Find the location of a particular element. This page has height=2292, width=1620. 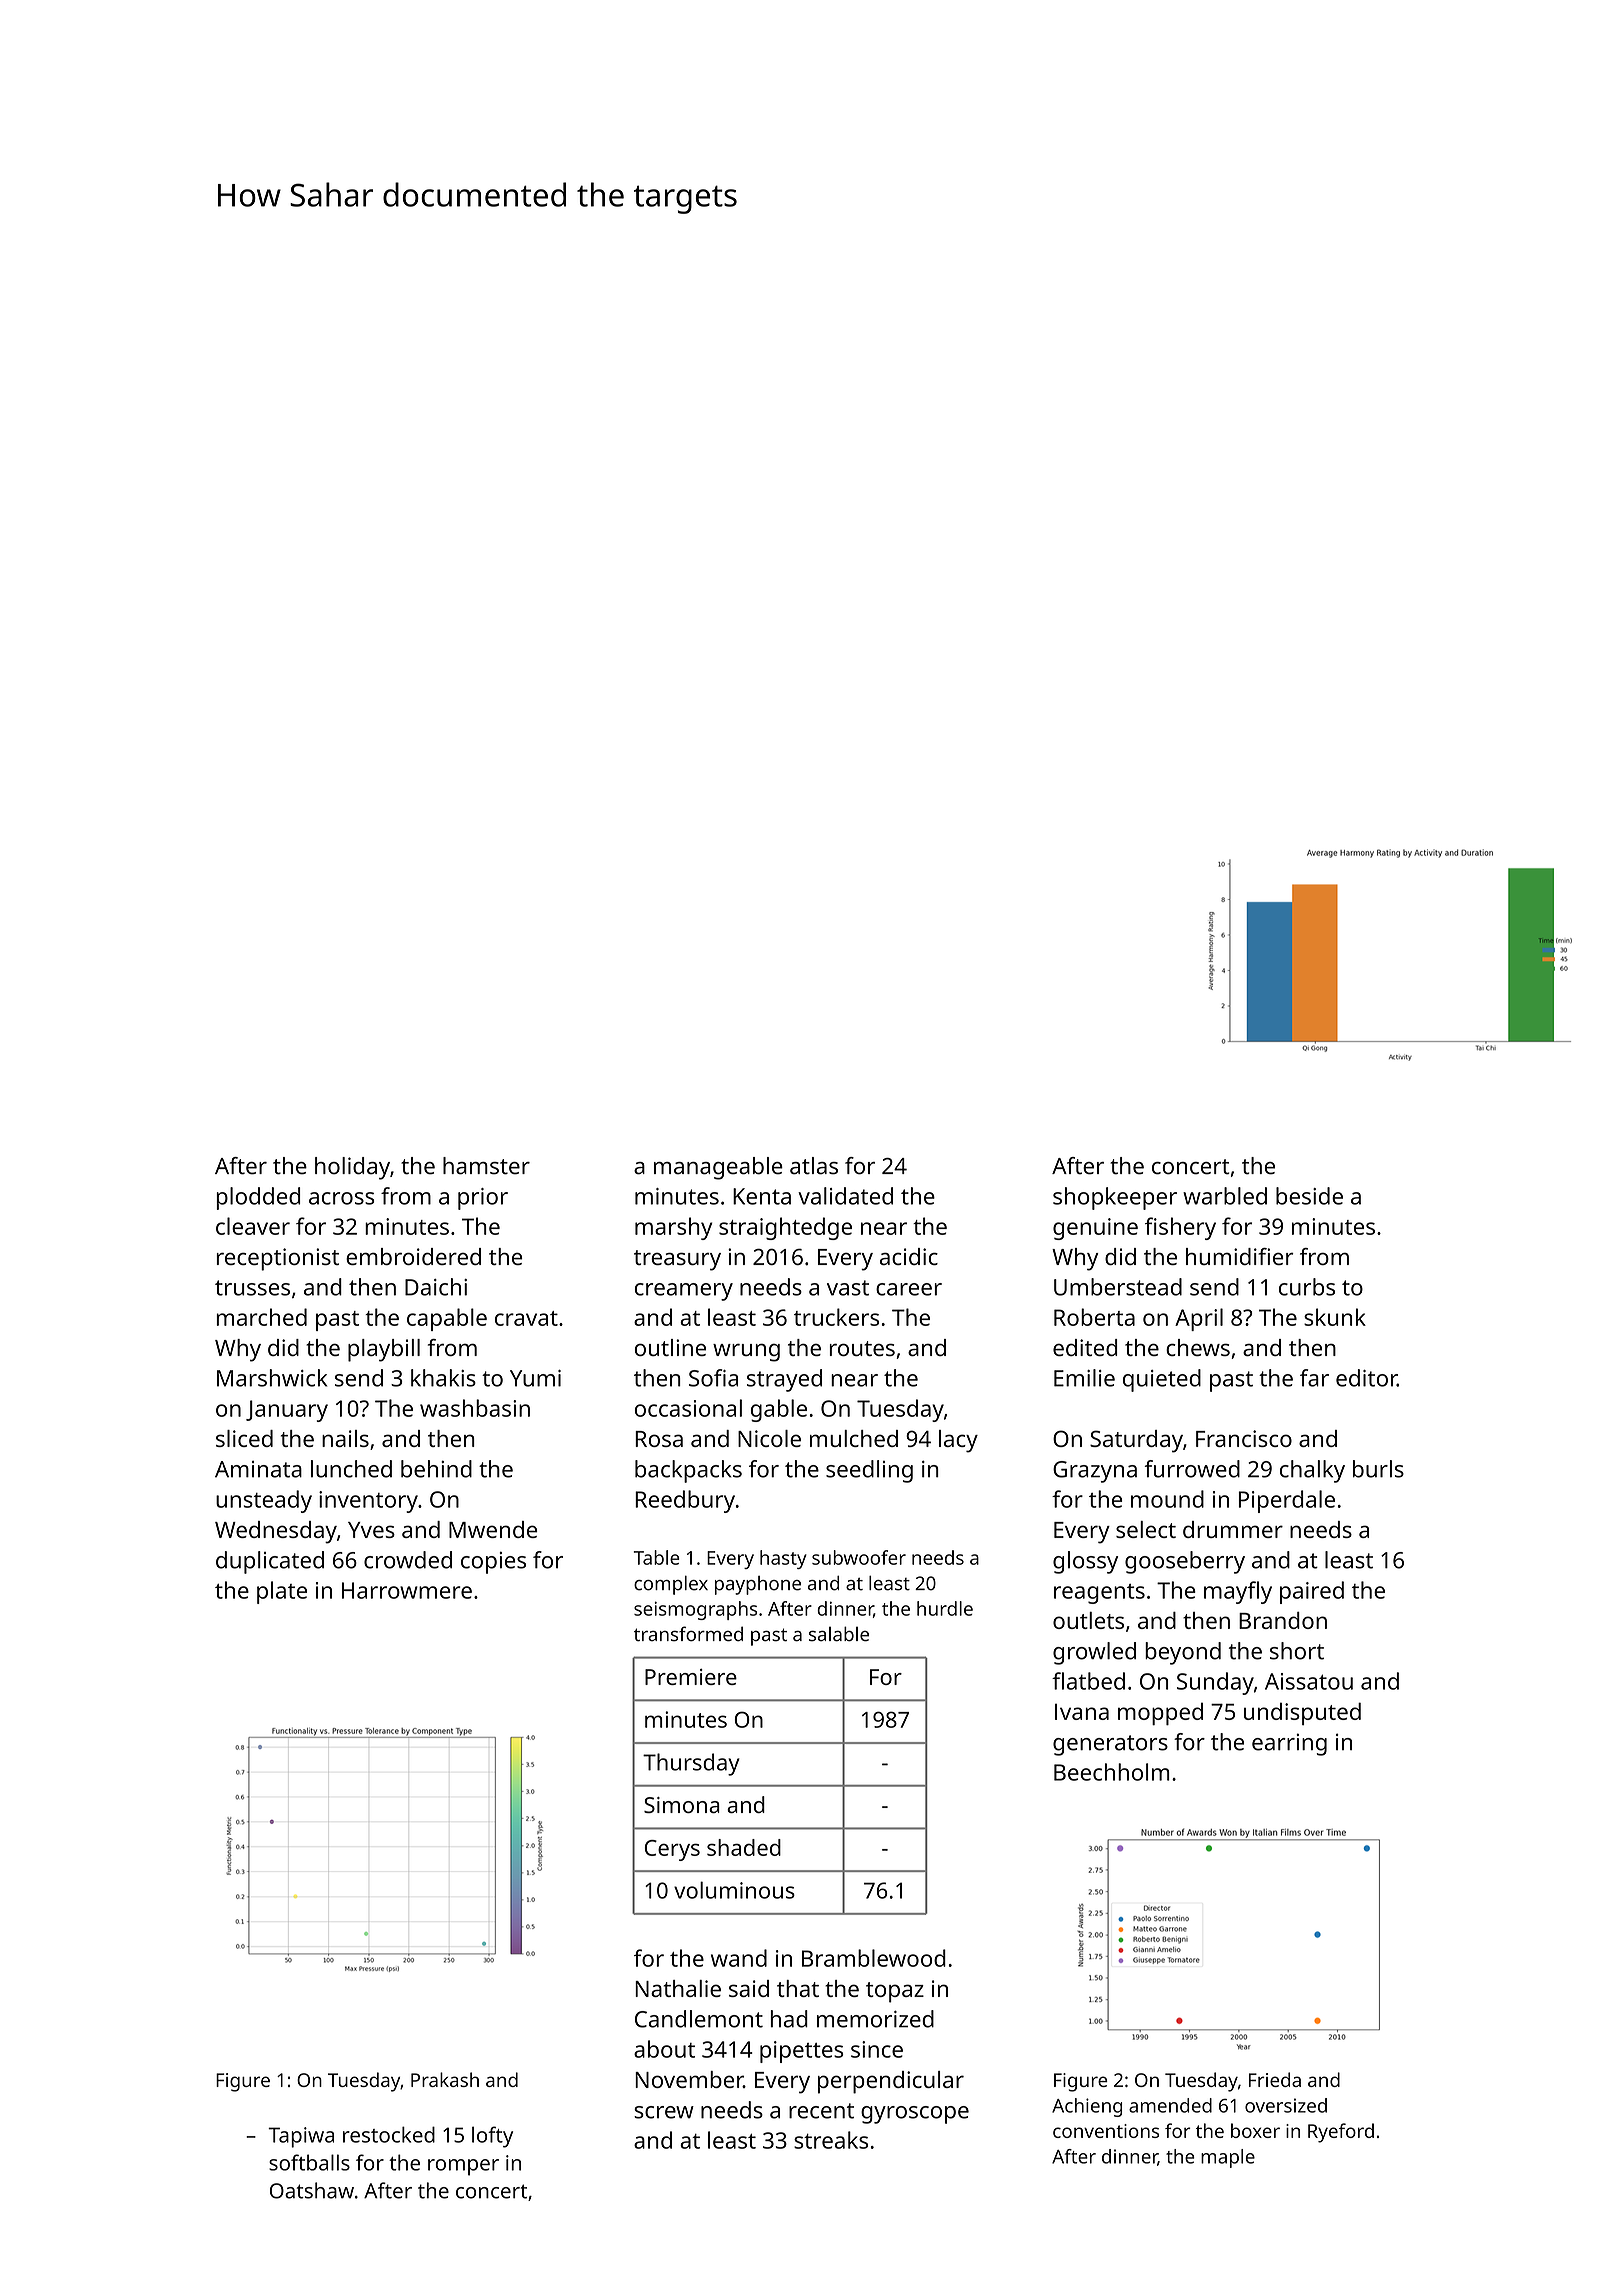

Marshwick is located at coordinates (272, 1378).
